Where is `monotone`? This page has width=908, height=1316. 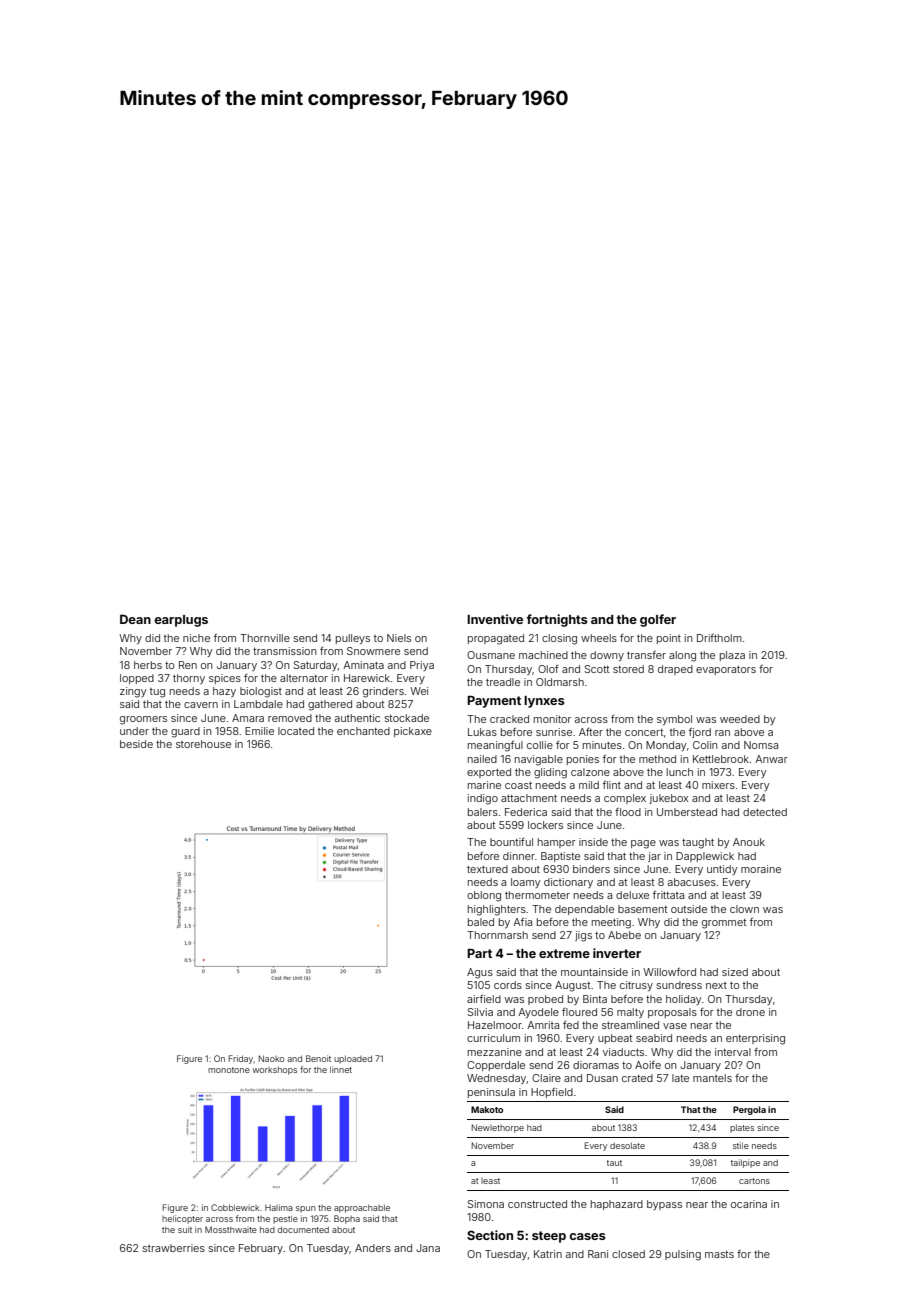
monotone is located at coordinates (229, 1070).
